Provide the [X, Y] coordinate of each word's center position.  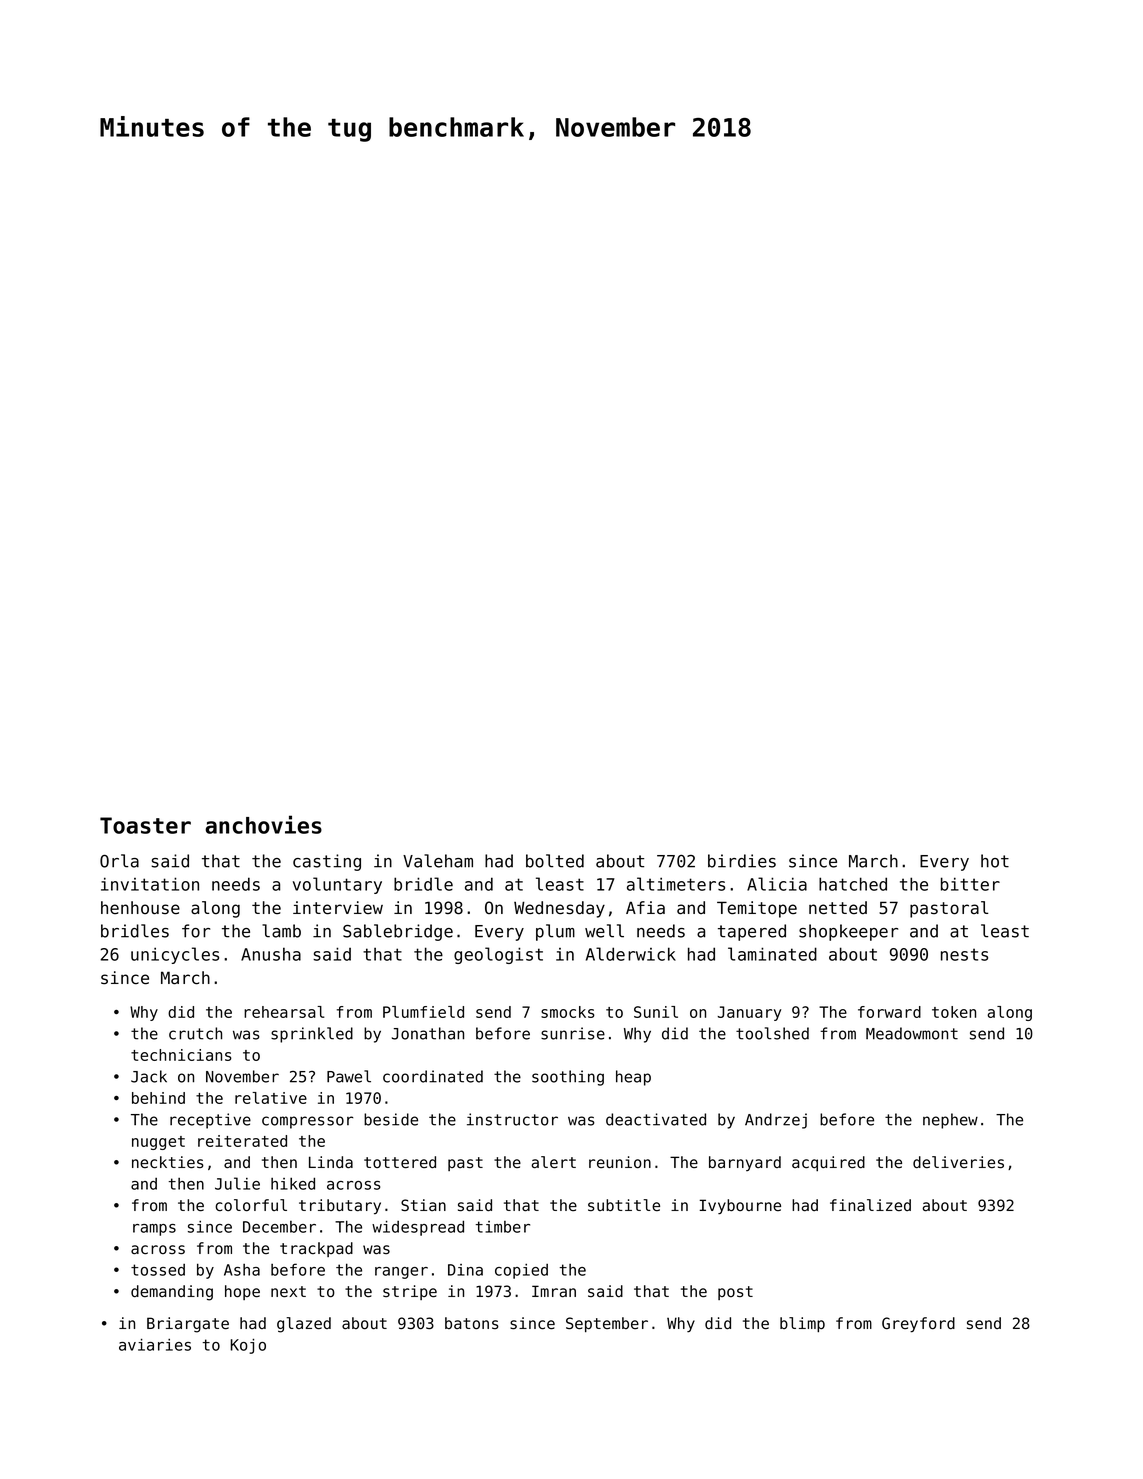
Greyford [918, 1325]
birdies [742, 861]
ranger [401, 1273]
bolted [555, 861]
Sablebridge [398, 932]
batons [472, 1323]
